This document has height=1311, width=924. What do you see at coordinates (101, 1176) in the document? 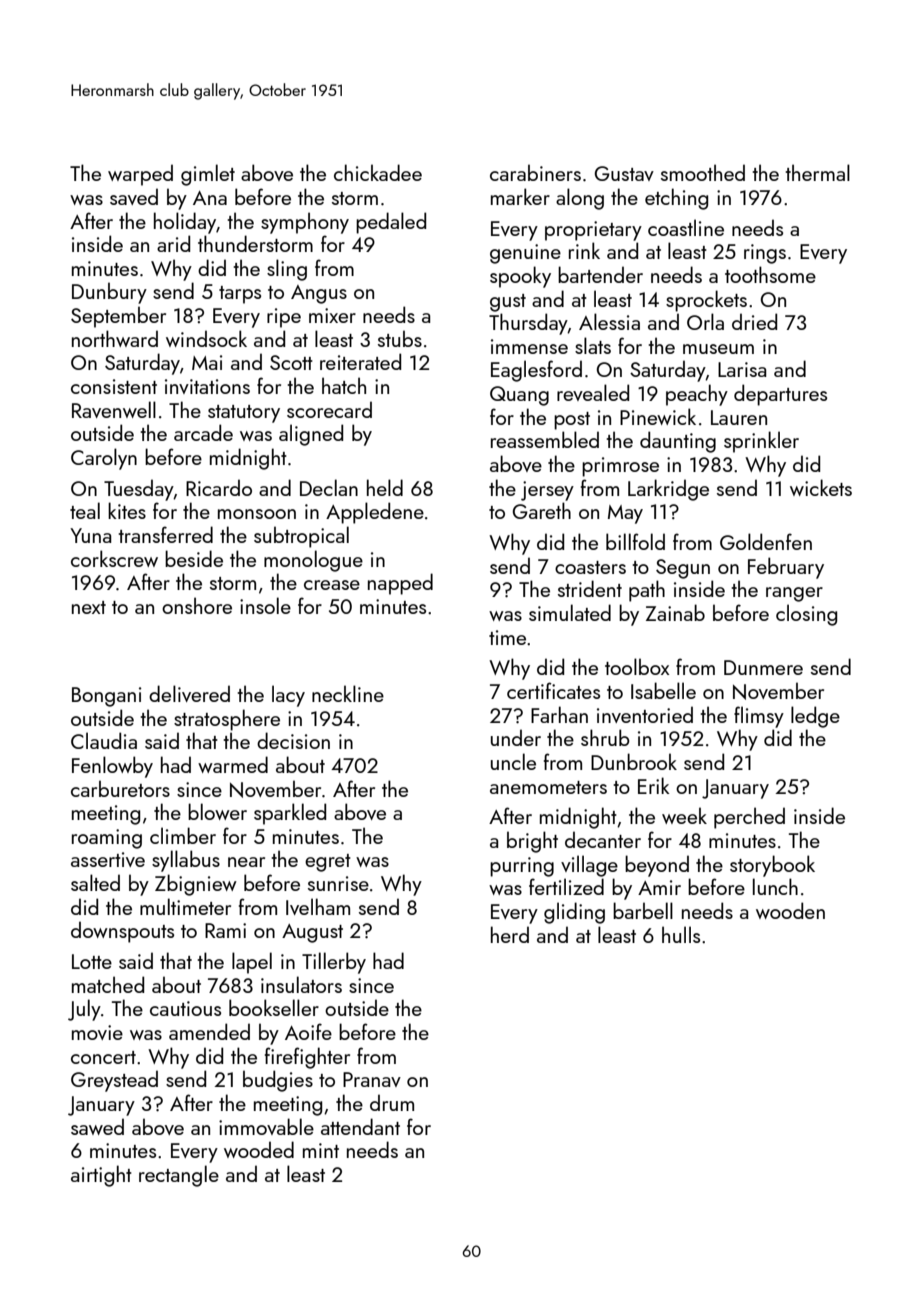
I see `airtight` at bounding box center [101, 1176].
